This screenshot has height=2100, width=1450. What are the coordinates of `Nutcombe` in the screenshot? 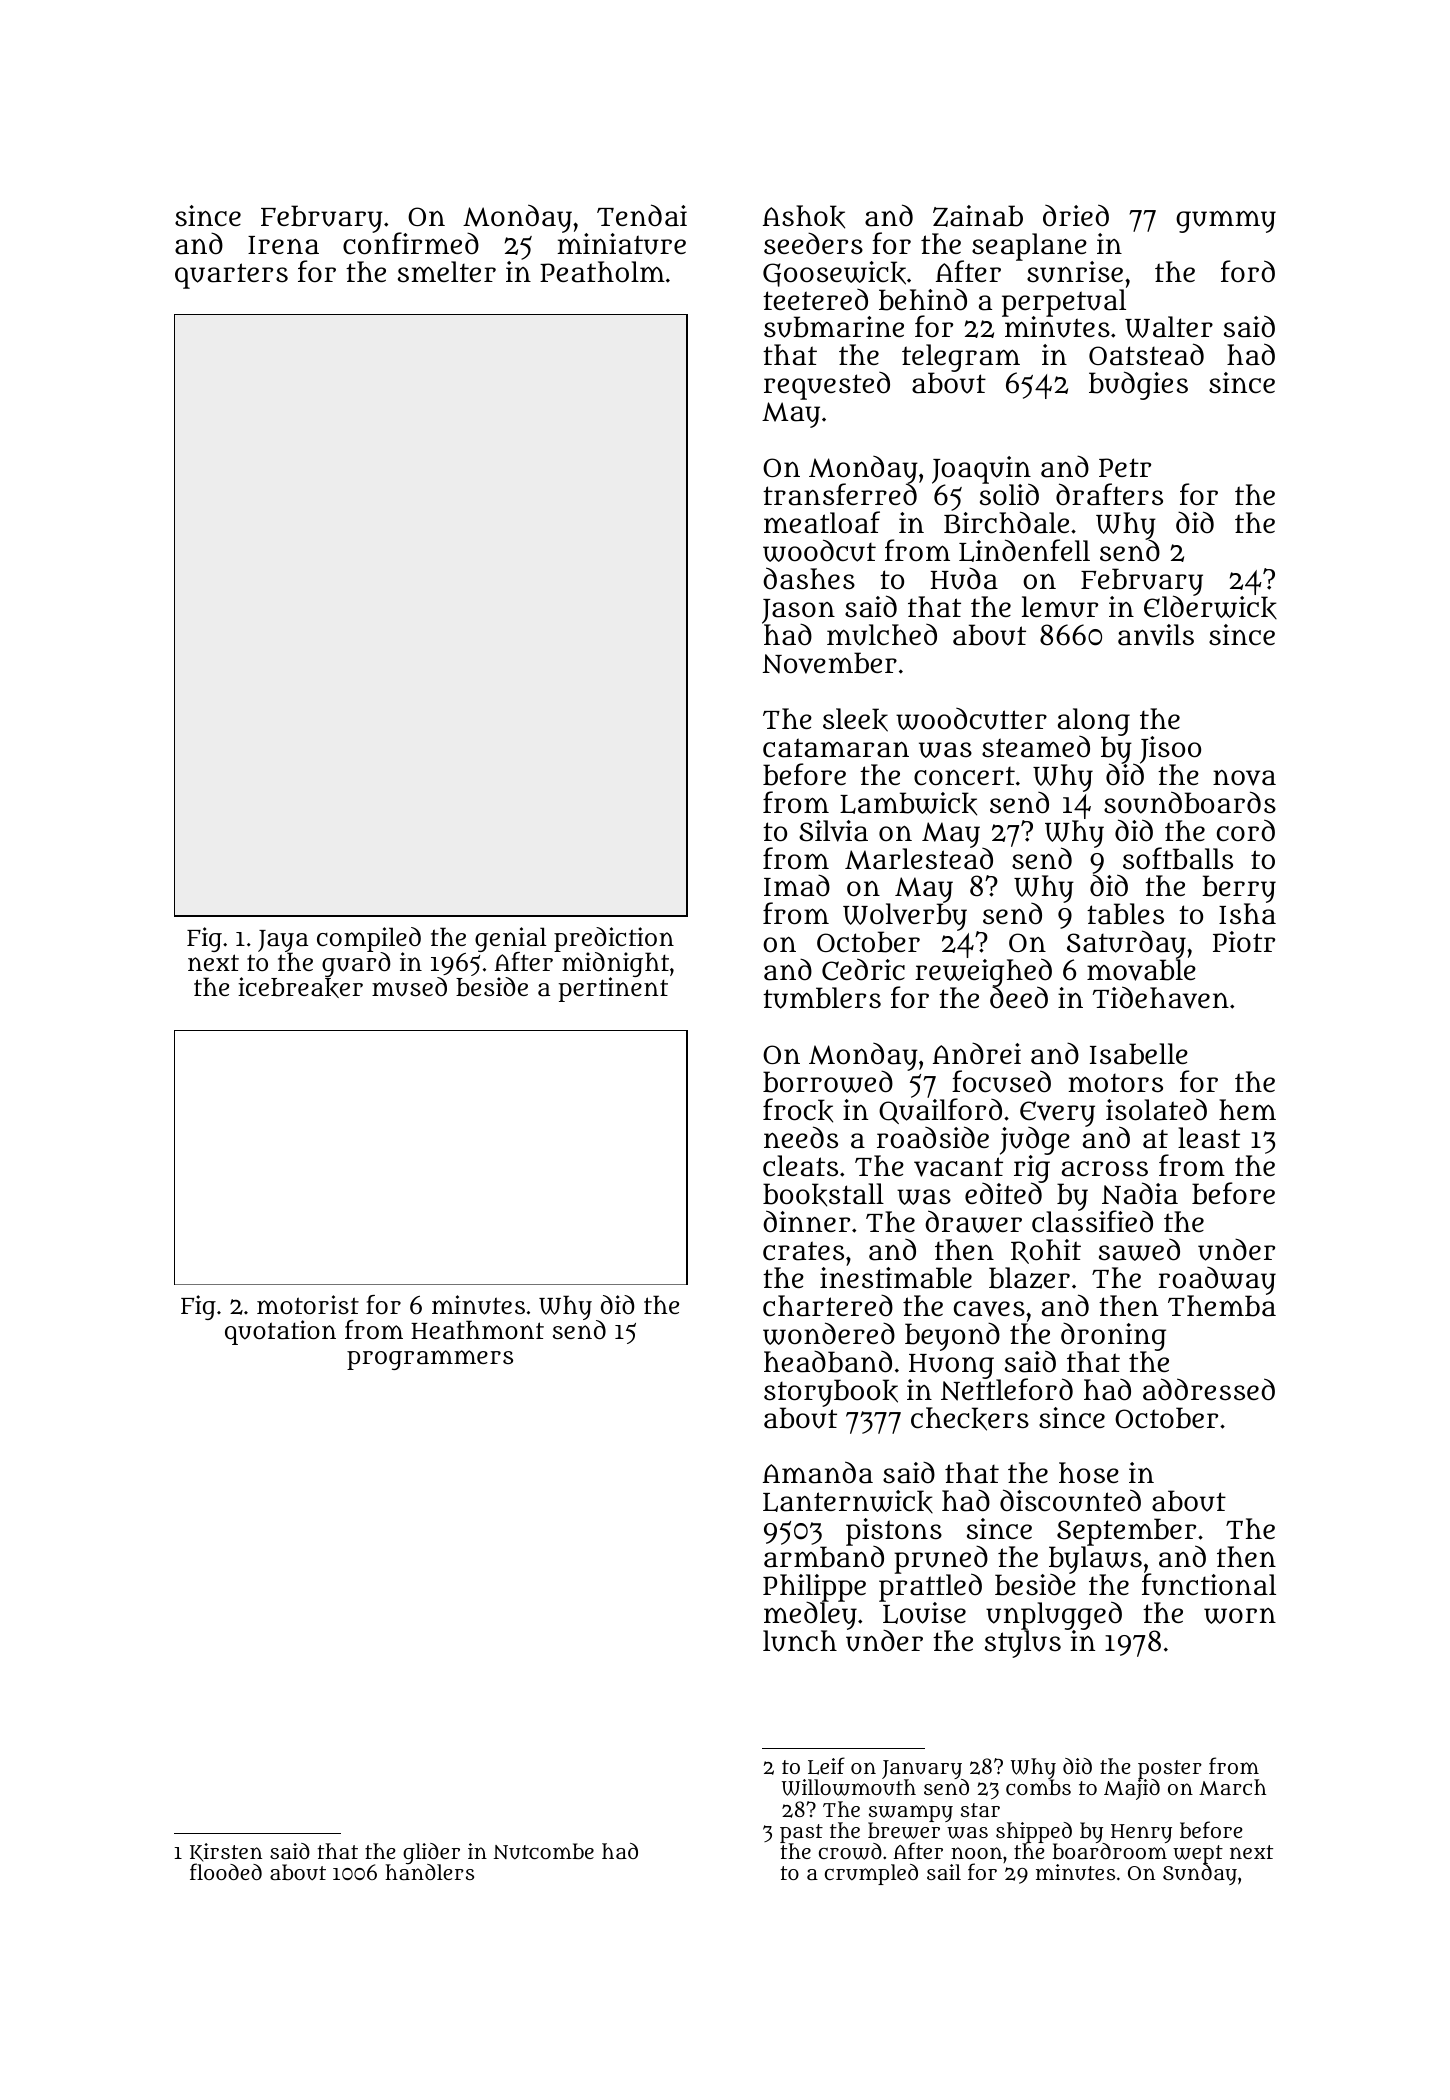 It's located at (543, 1851).
